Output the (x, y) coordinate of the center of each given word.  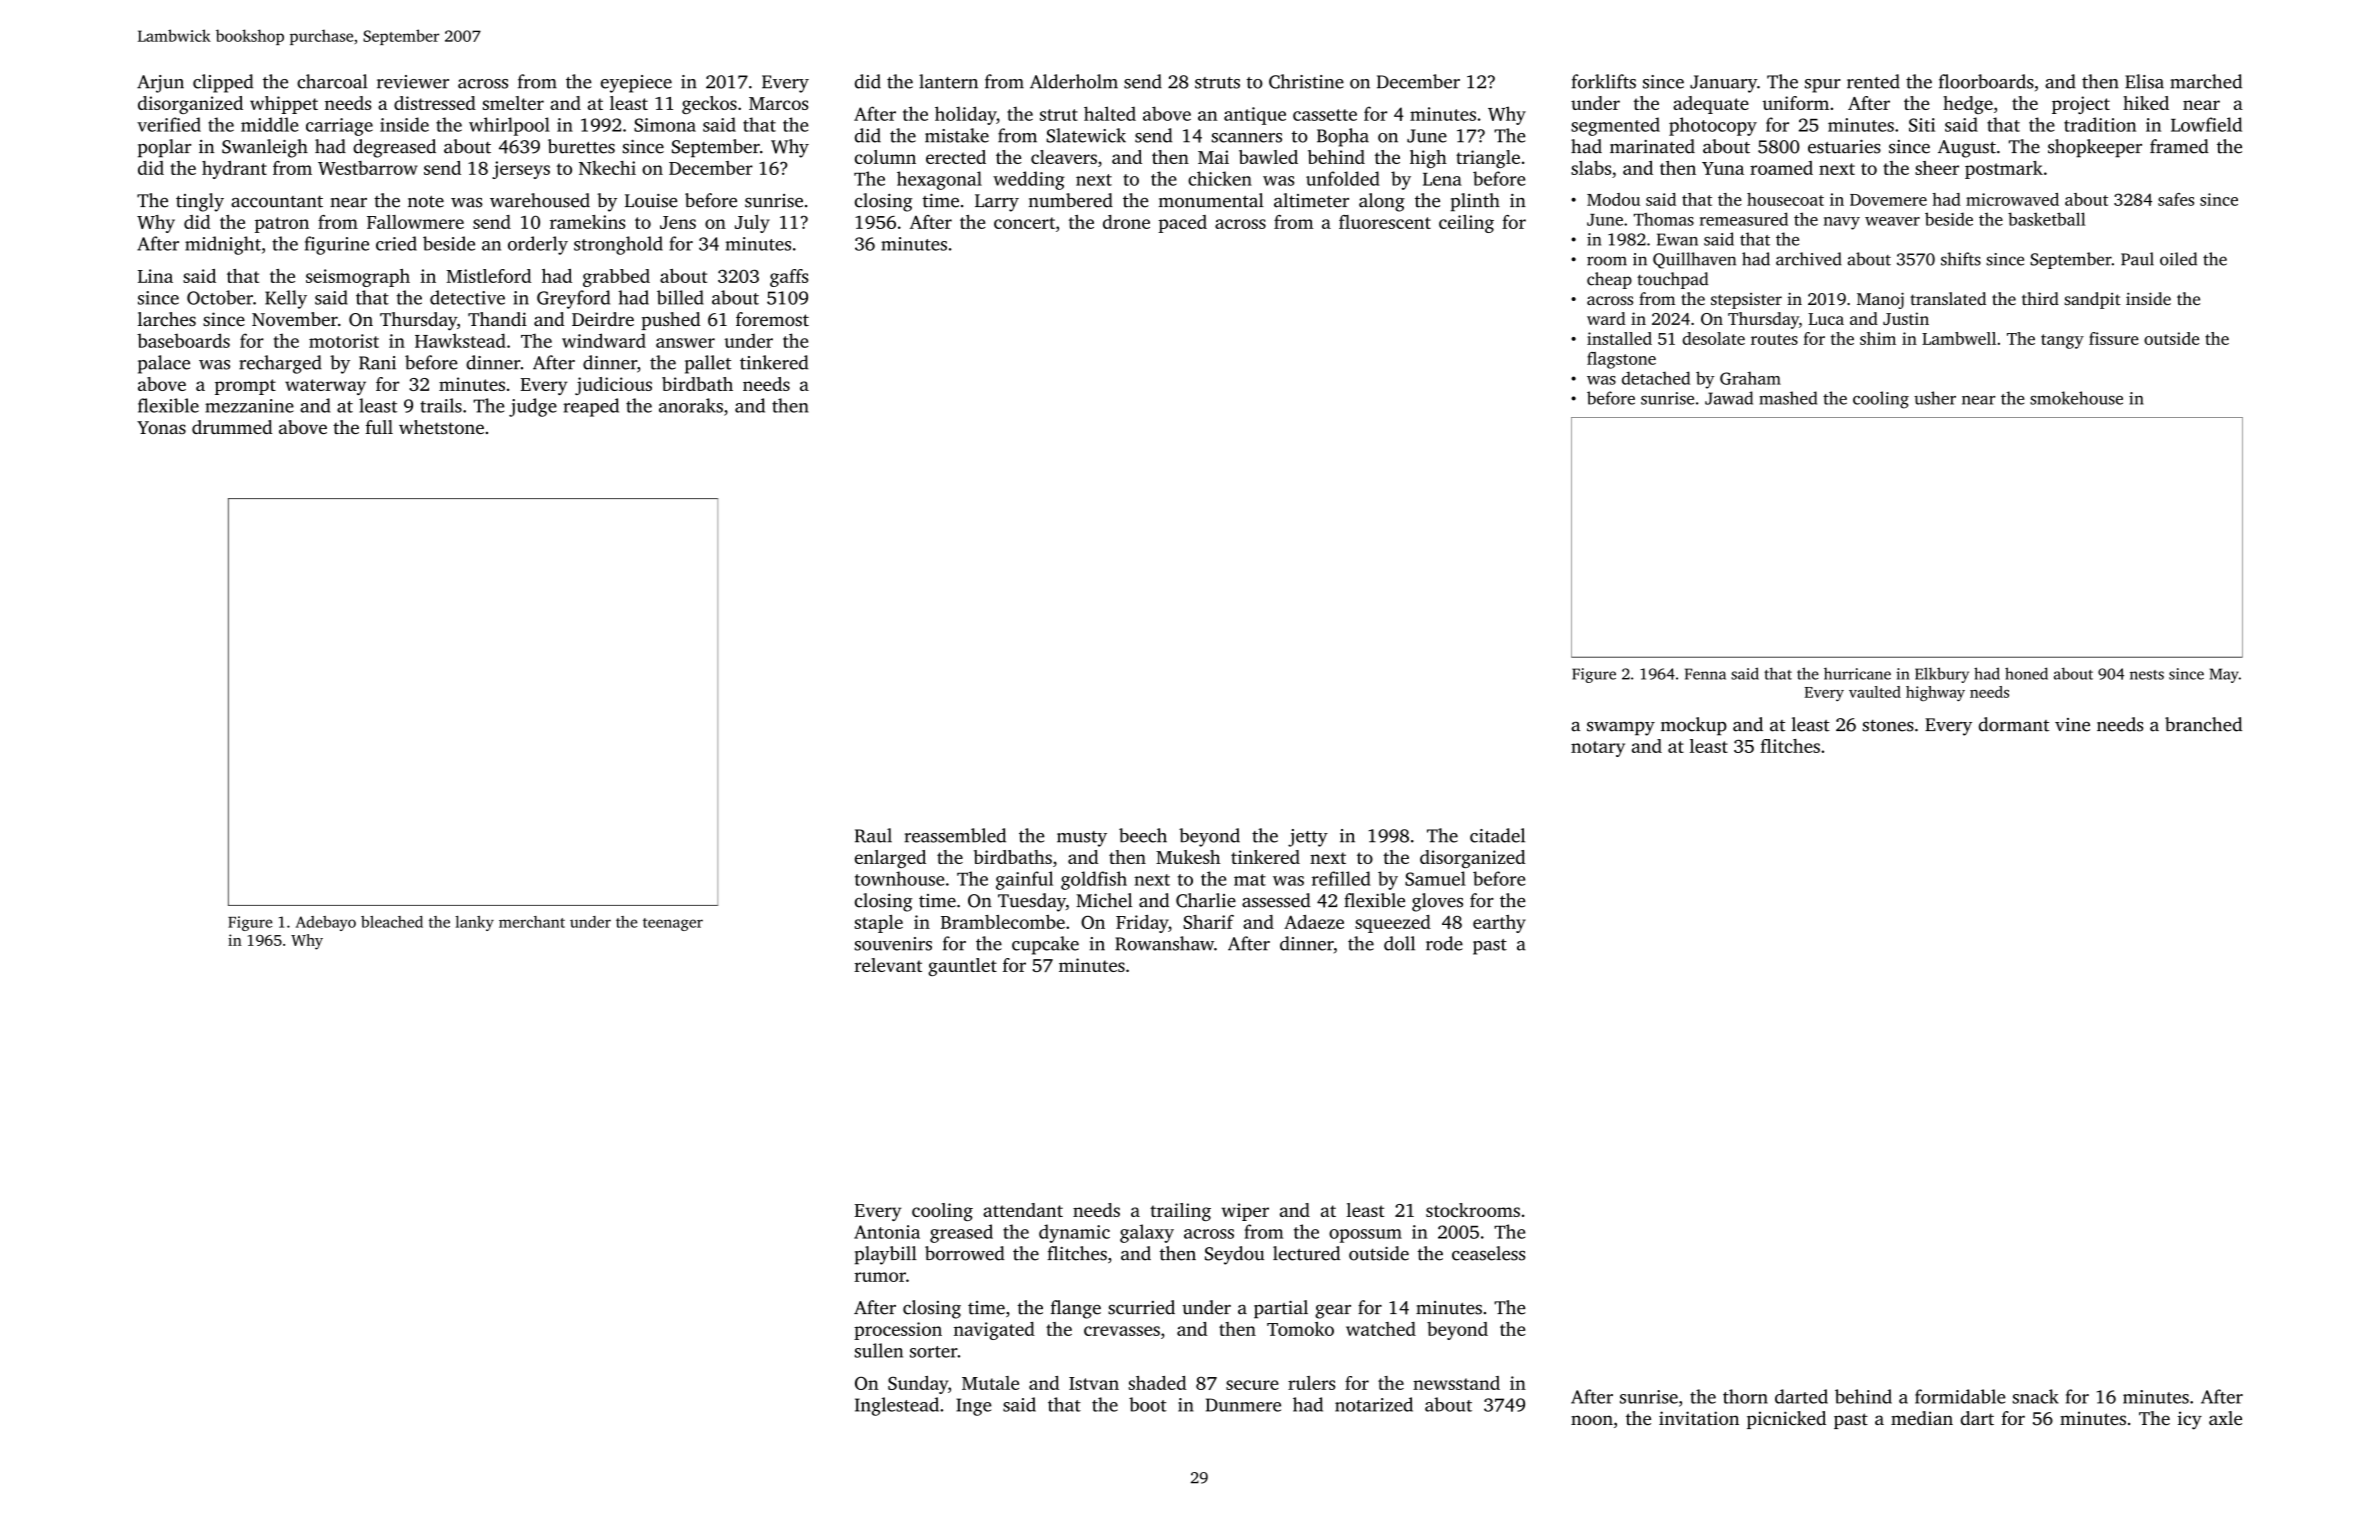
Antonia (887, 1232)
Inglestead (897, 1406)
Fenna (1705, 674)
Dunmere (1243, 1405)
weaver (1892, 221)
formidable (1960, 1396)
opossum (1365, 1236)
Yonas (161, 427)
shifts (1961, 259)
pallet (708, 364)
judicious (613, 386)
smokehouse (2076, 398)
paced (1182, 224)
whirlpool (509, 126)
